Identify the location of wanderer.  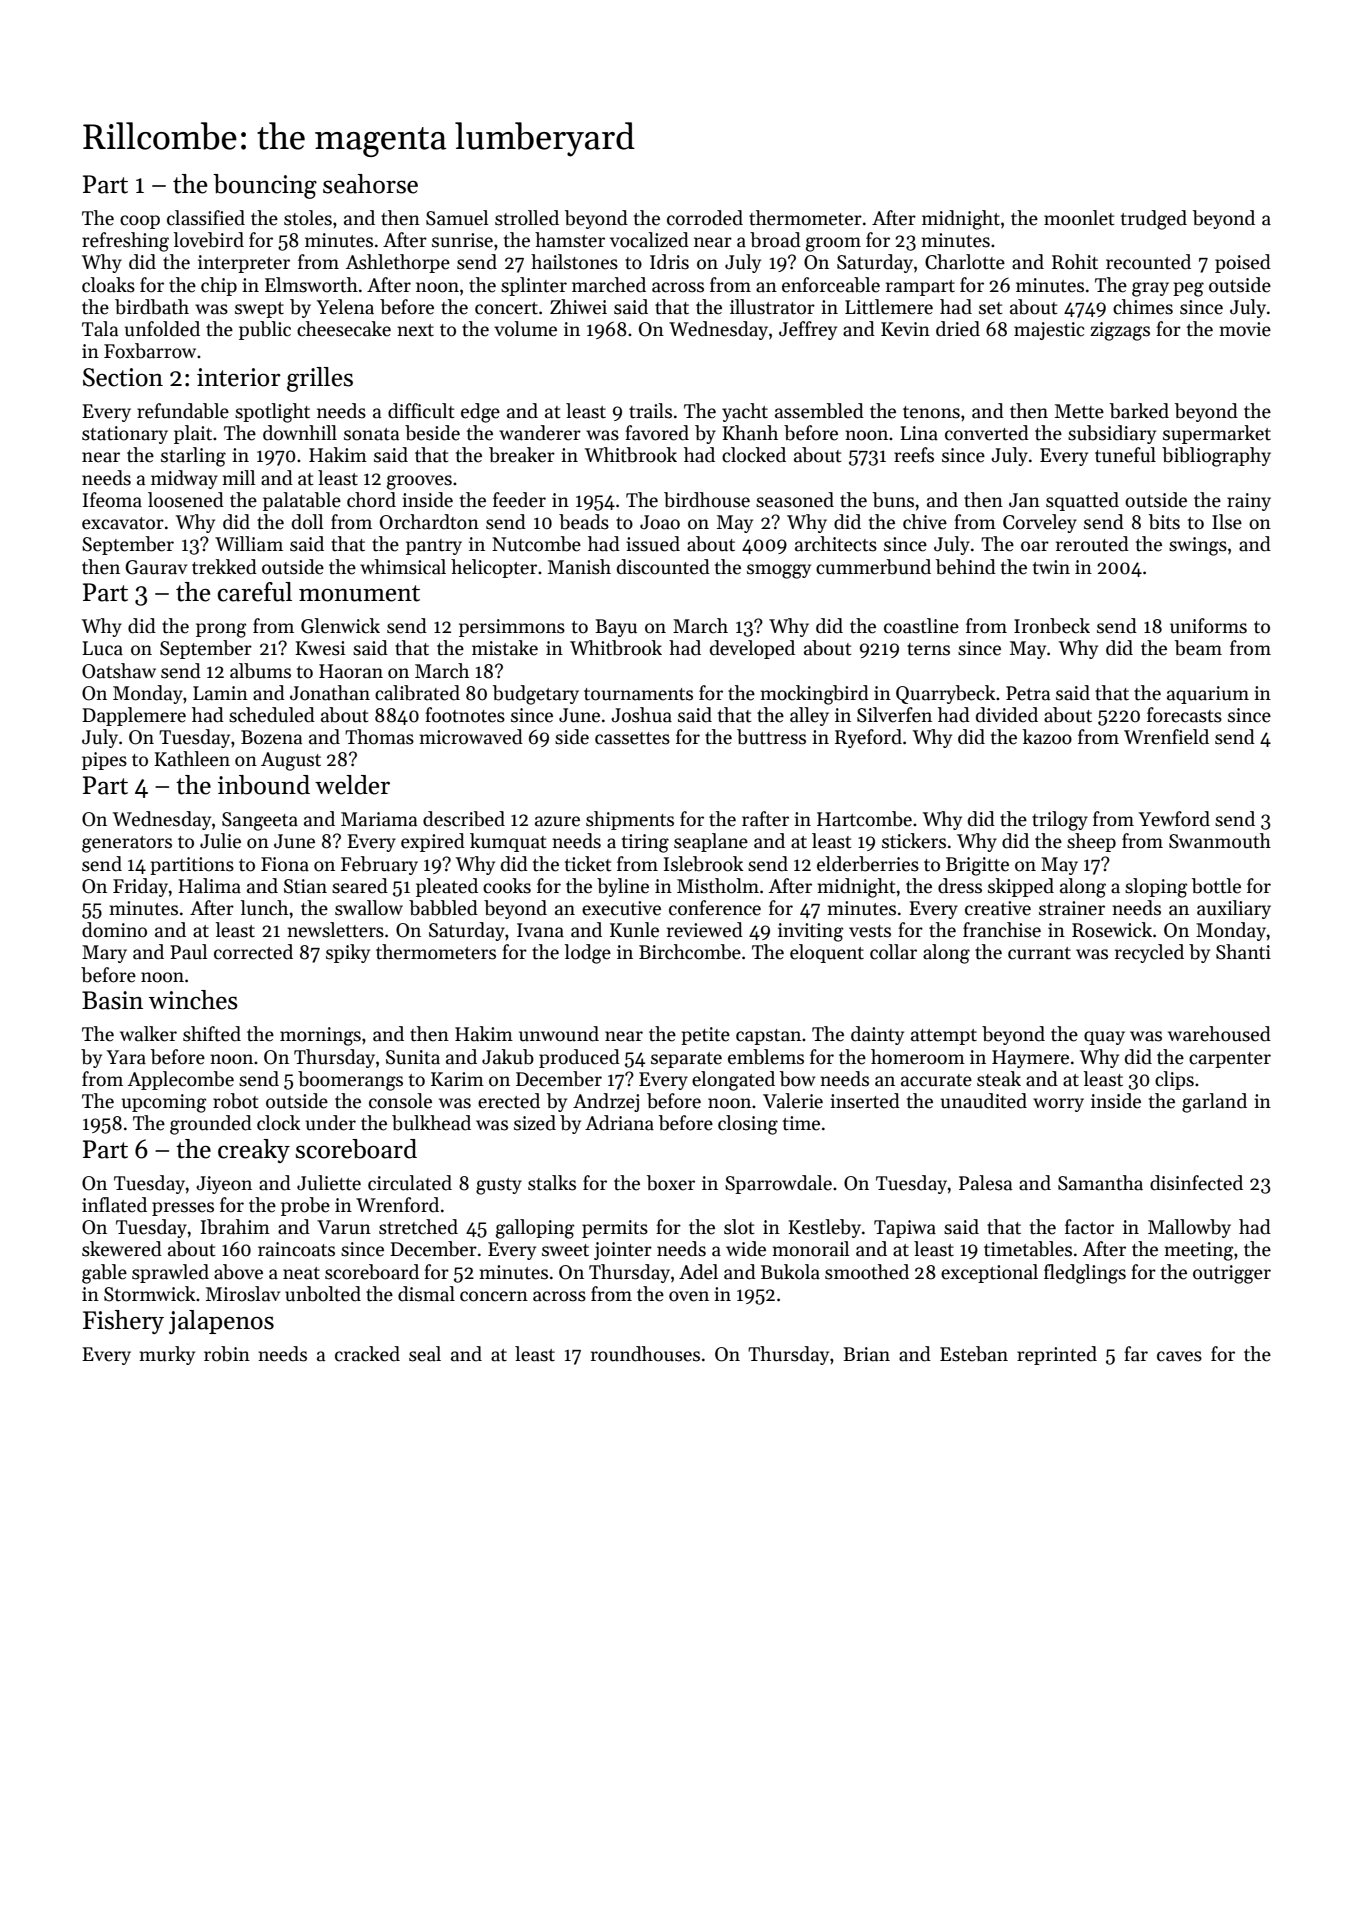
(540, 433).
